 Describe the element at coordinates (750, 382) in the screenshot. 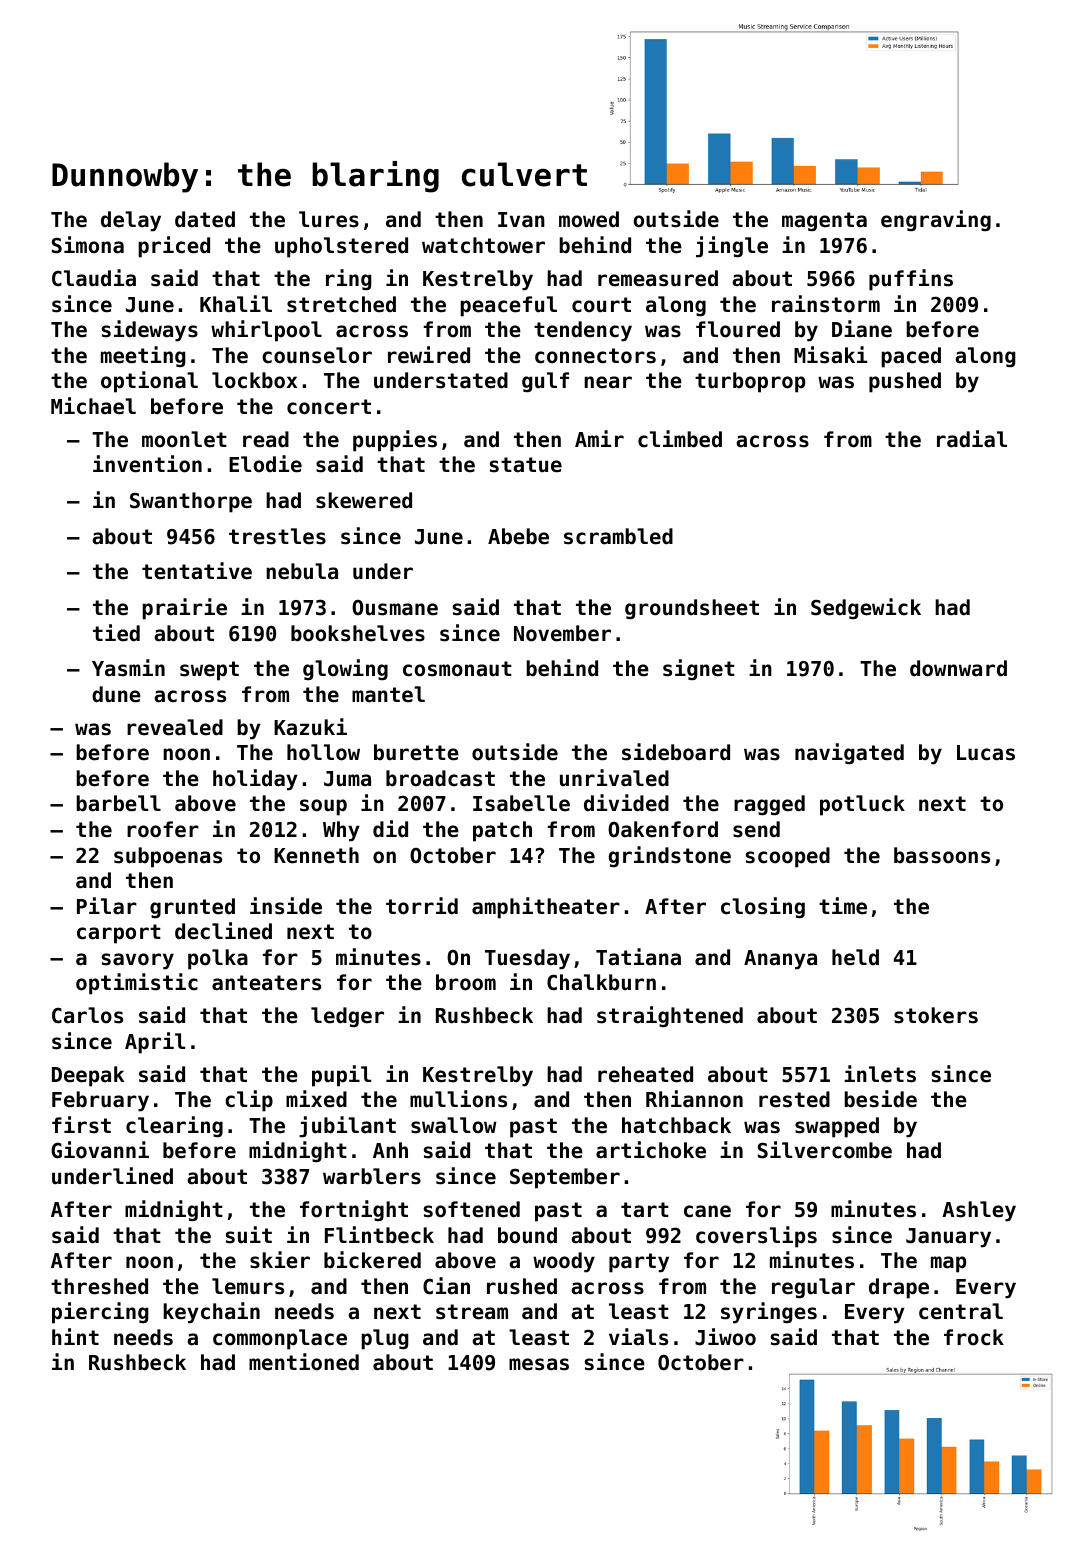

I see `turboprop` at that location.
